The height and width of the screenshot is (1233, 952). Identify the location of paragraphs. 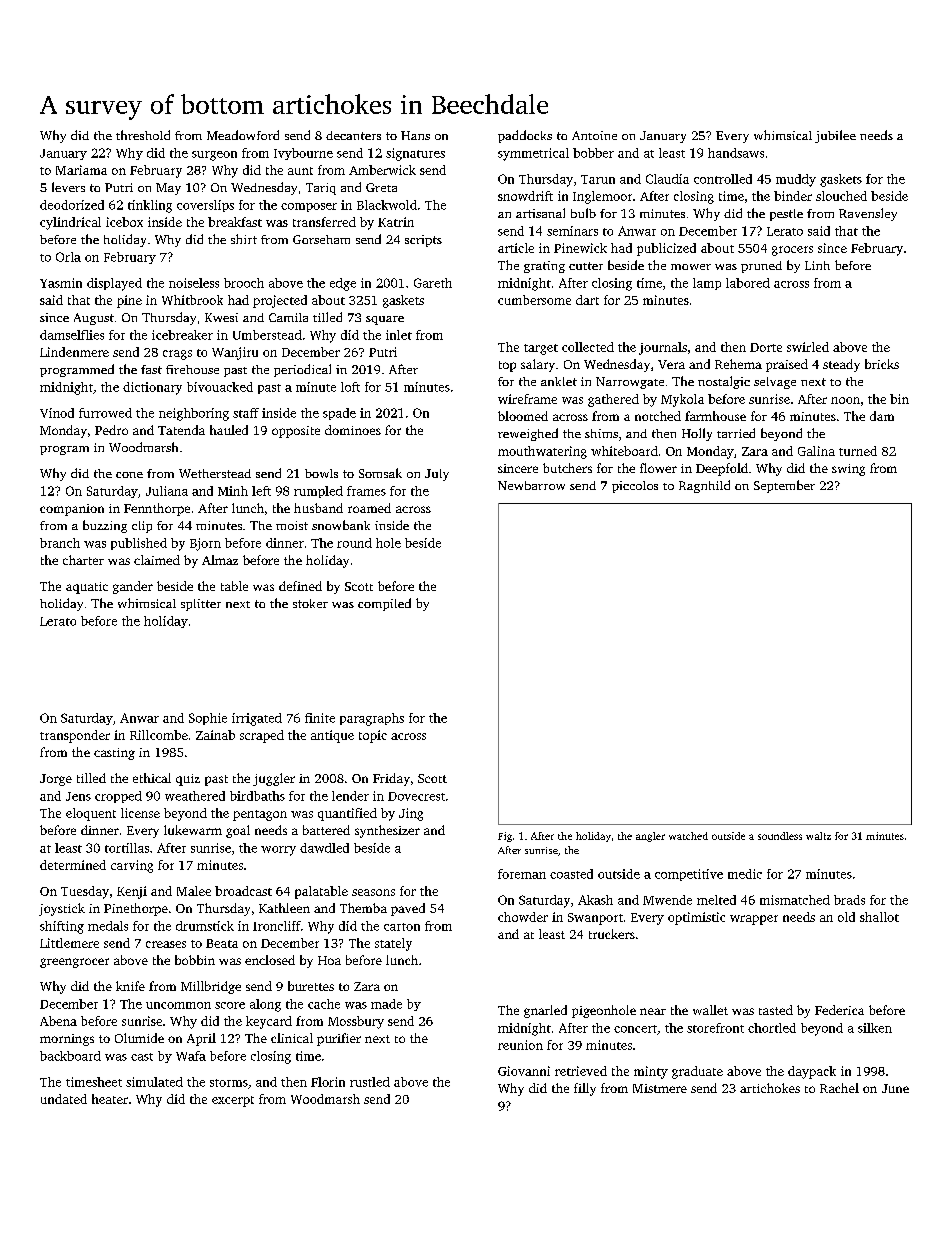
(372, 719).
